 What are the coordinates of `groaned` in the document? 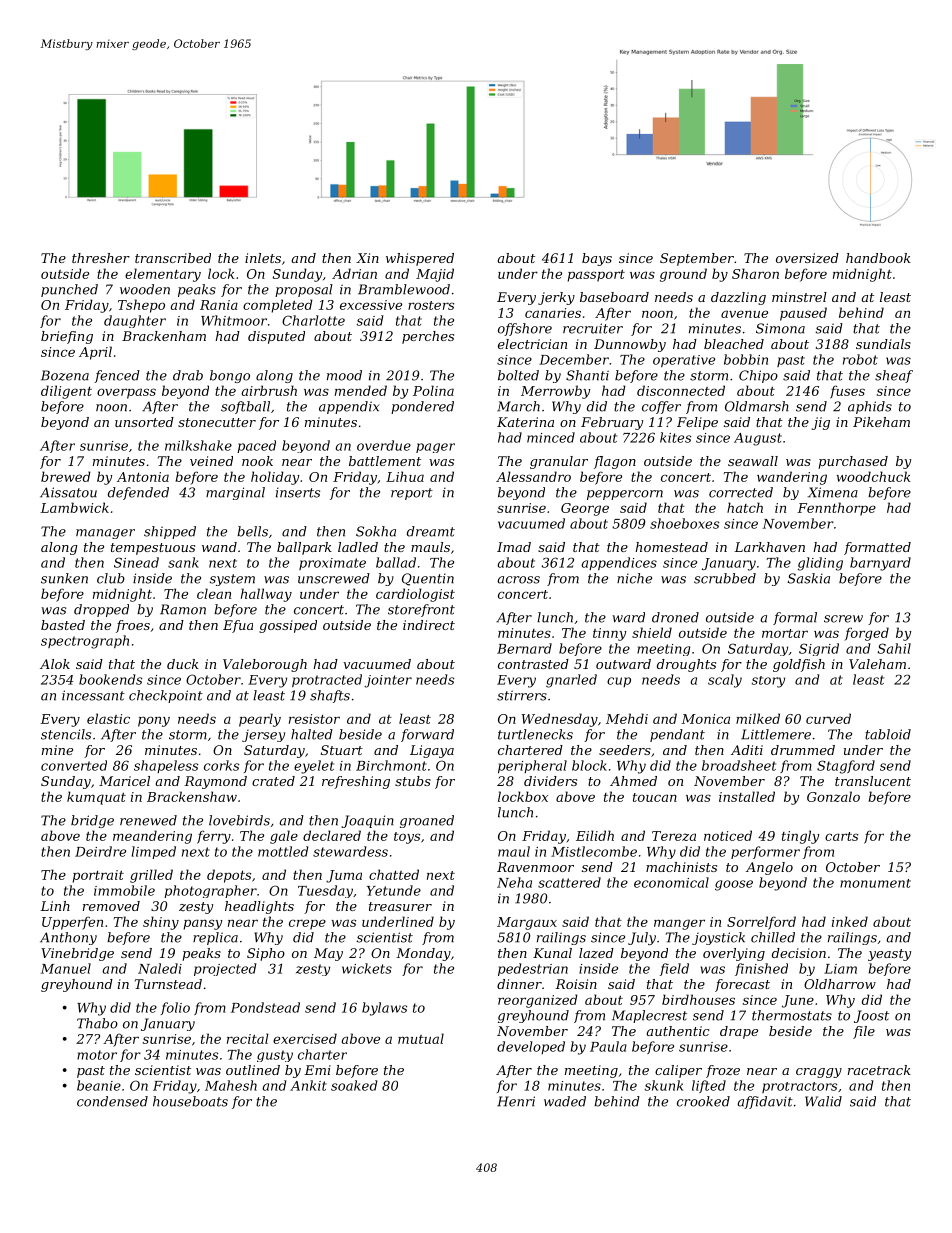 It's located at (427, 821).
